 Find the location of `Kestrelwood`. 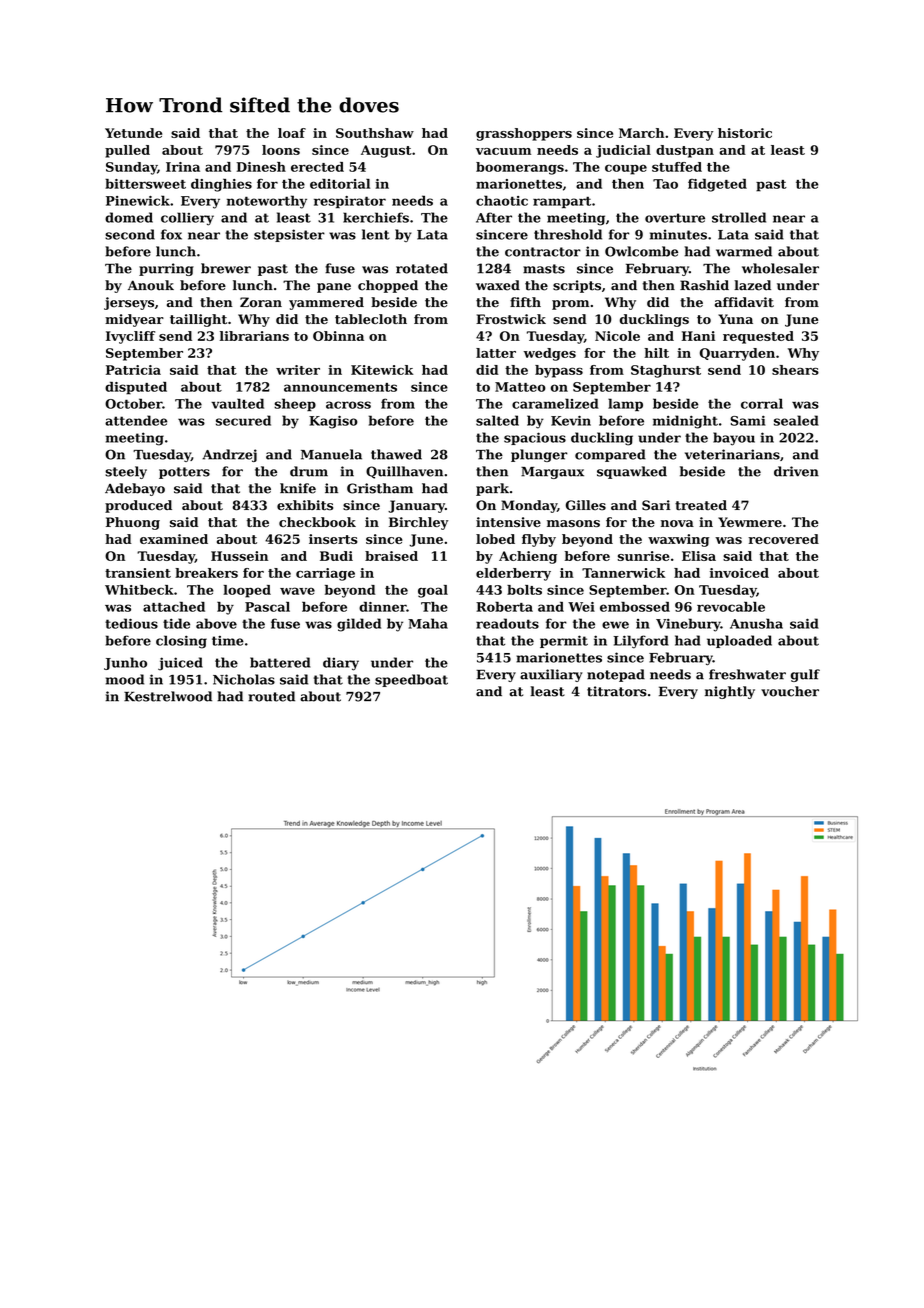

Kestrelwood is located at coordinates (168, 696).
